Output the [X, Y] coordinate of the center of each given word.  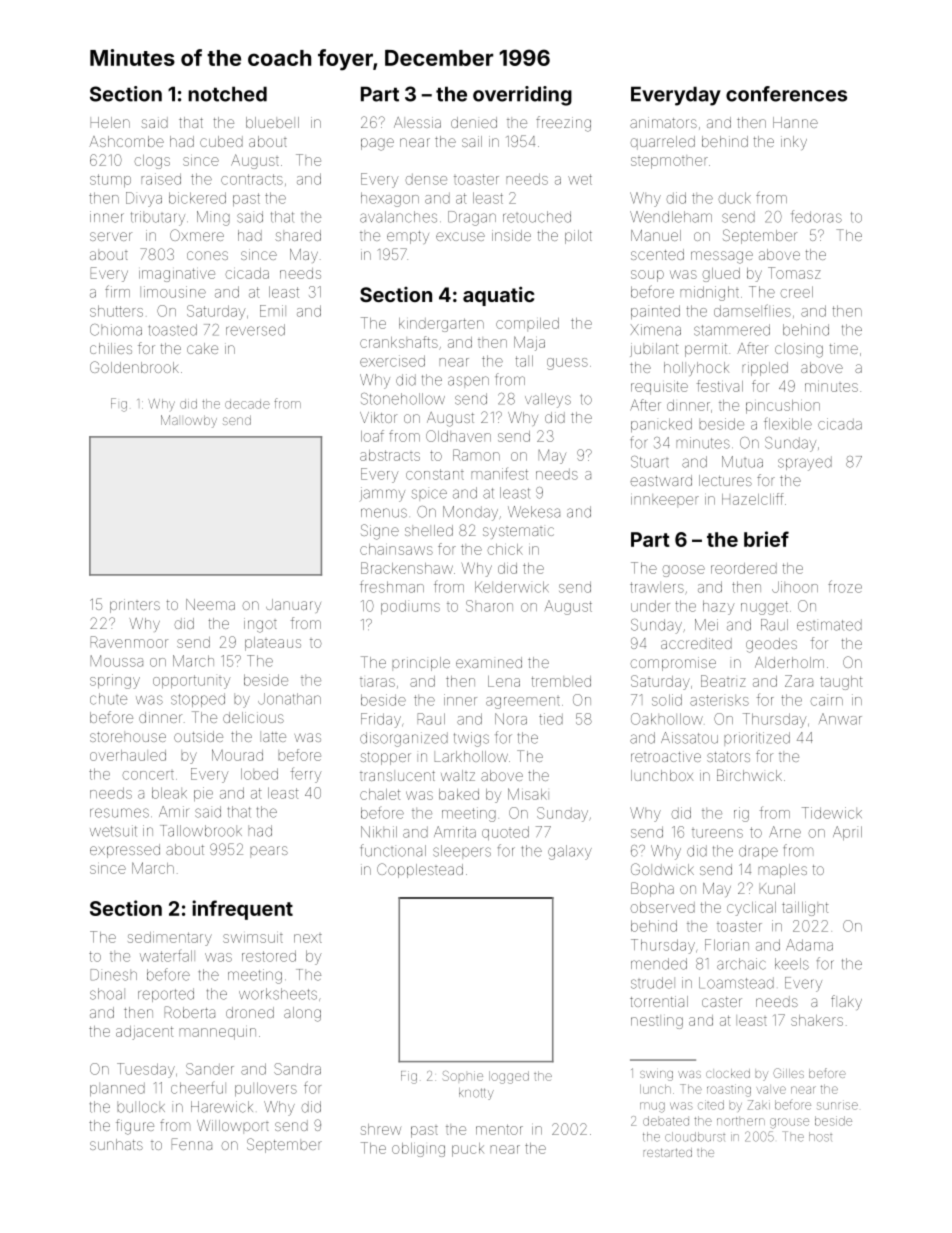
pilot [578, 237]
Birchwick [749, 775]
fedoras [816, 216]
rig [741, 814]
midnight [709, 293]
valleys [548, 400]
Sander [210, 1069]
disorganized [404, 739]
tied [551, 719]
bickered [197, 198]
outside [198, 736]
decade [247, 404]
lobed [259, 774]
